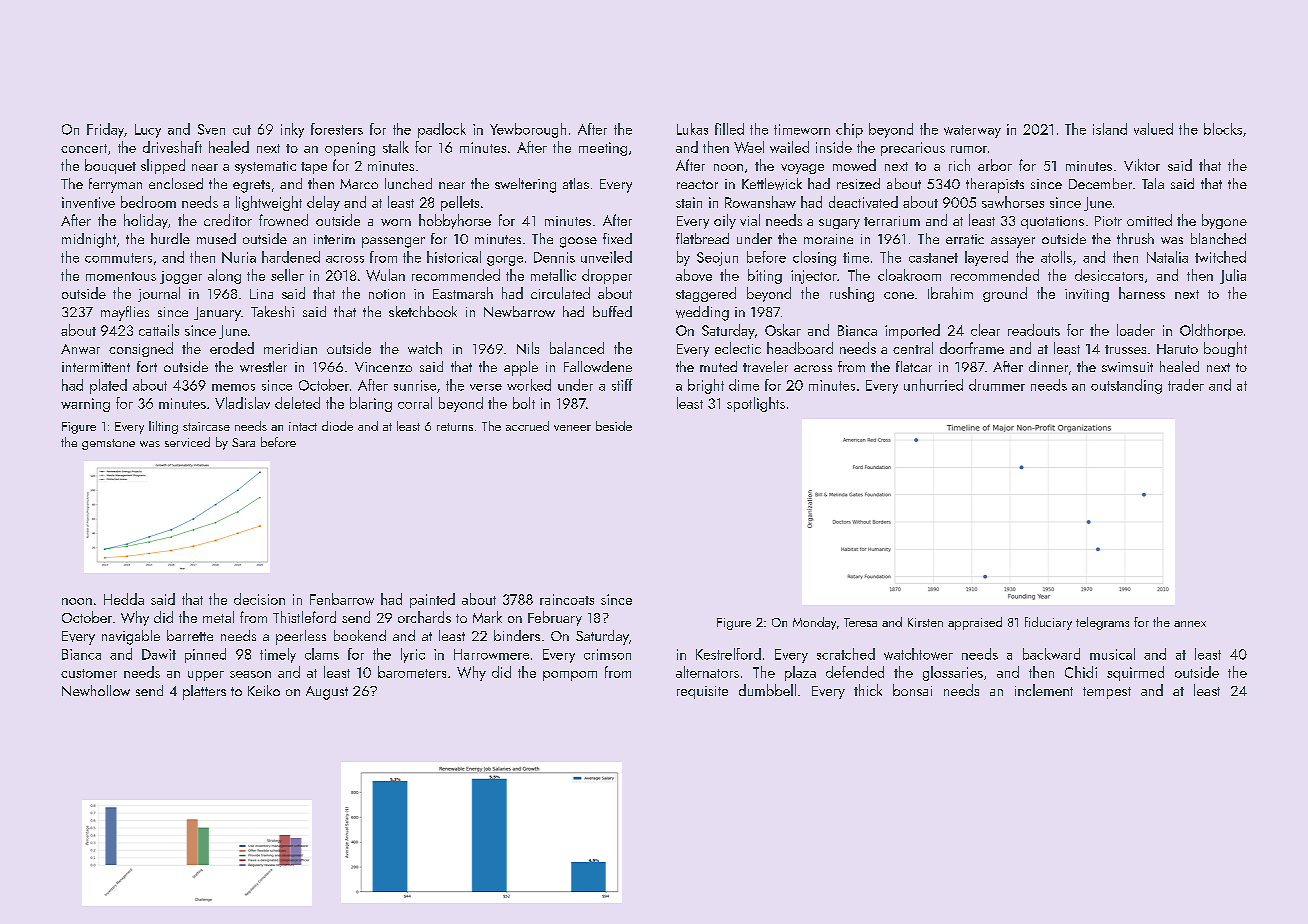  I want to click on dropper, so click(607, 276).
